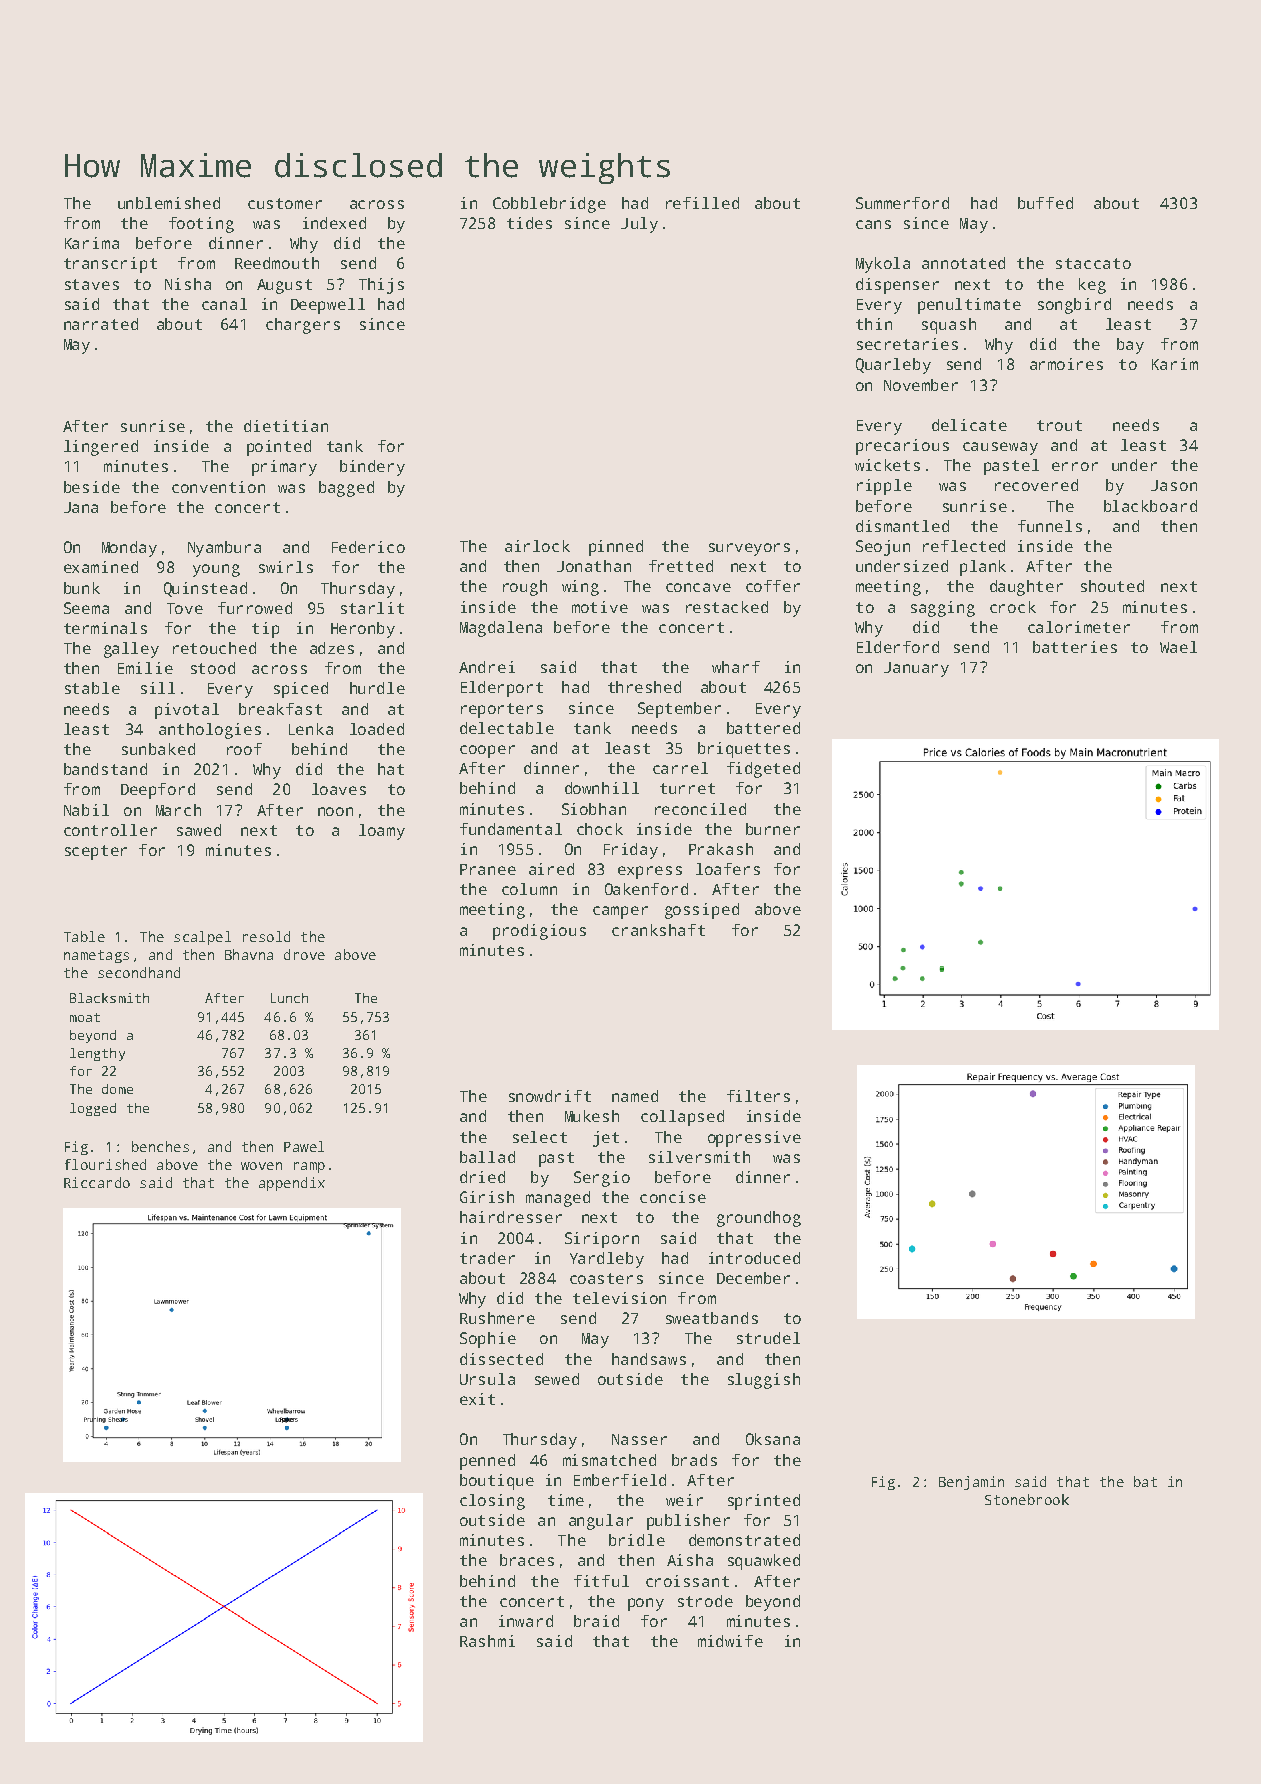  I want to click on Quarleby, so click(893, 366).
